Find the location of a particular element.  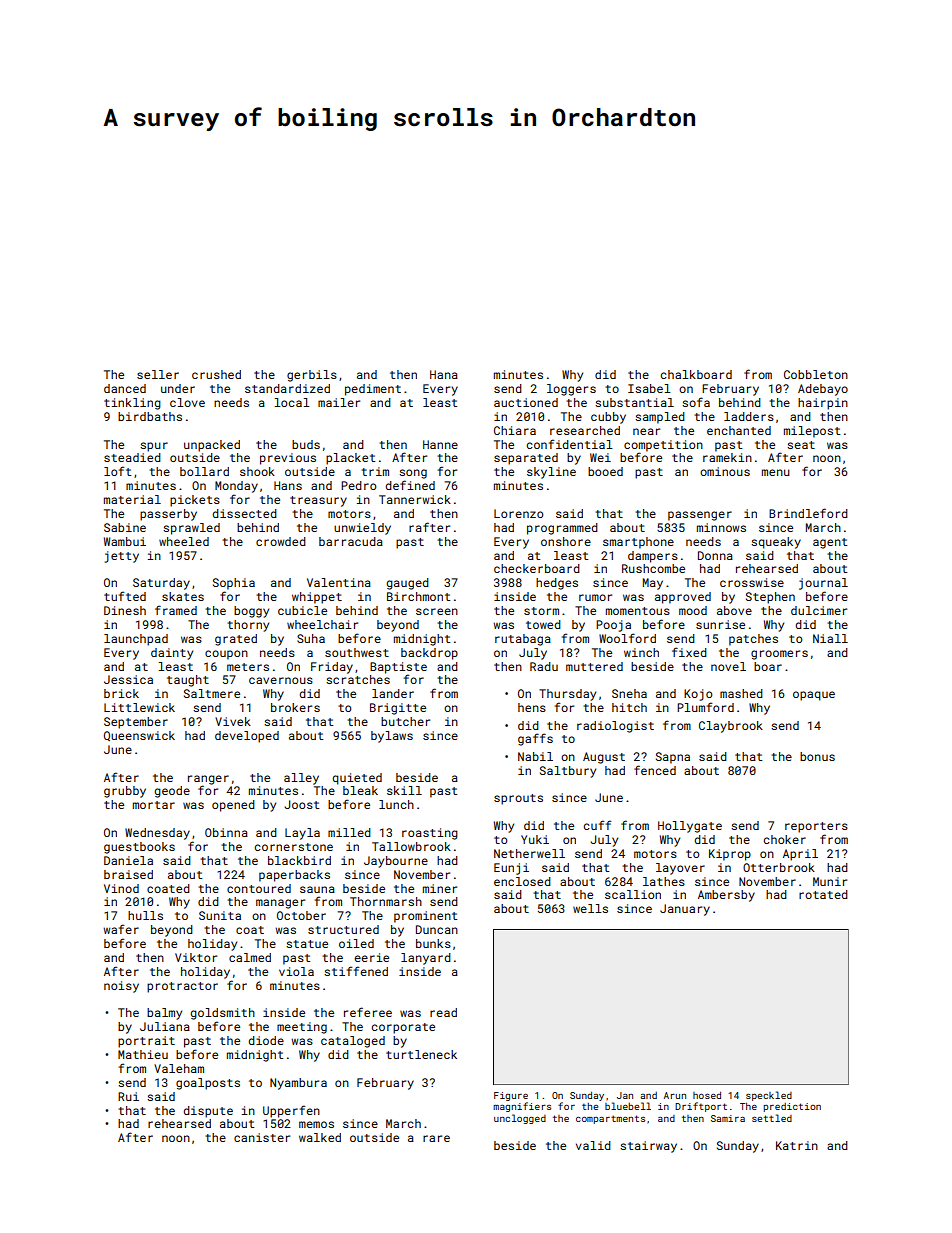

agent is located at coordinates (830, 543).
